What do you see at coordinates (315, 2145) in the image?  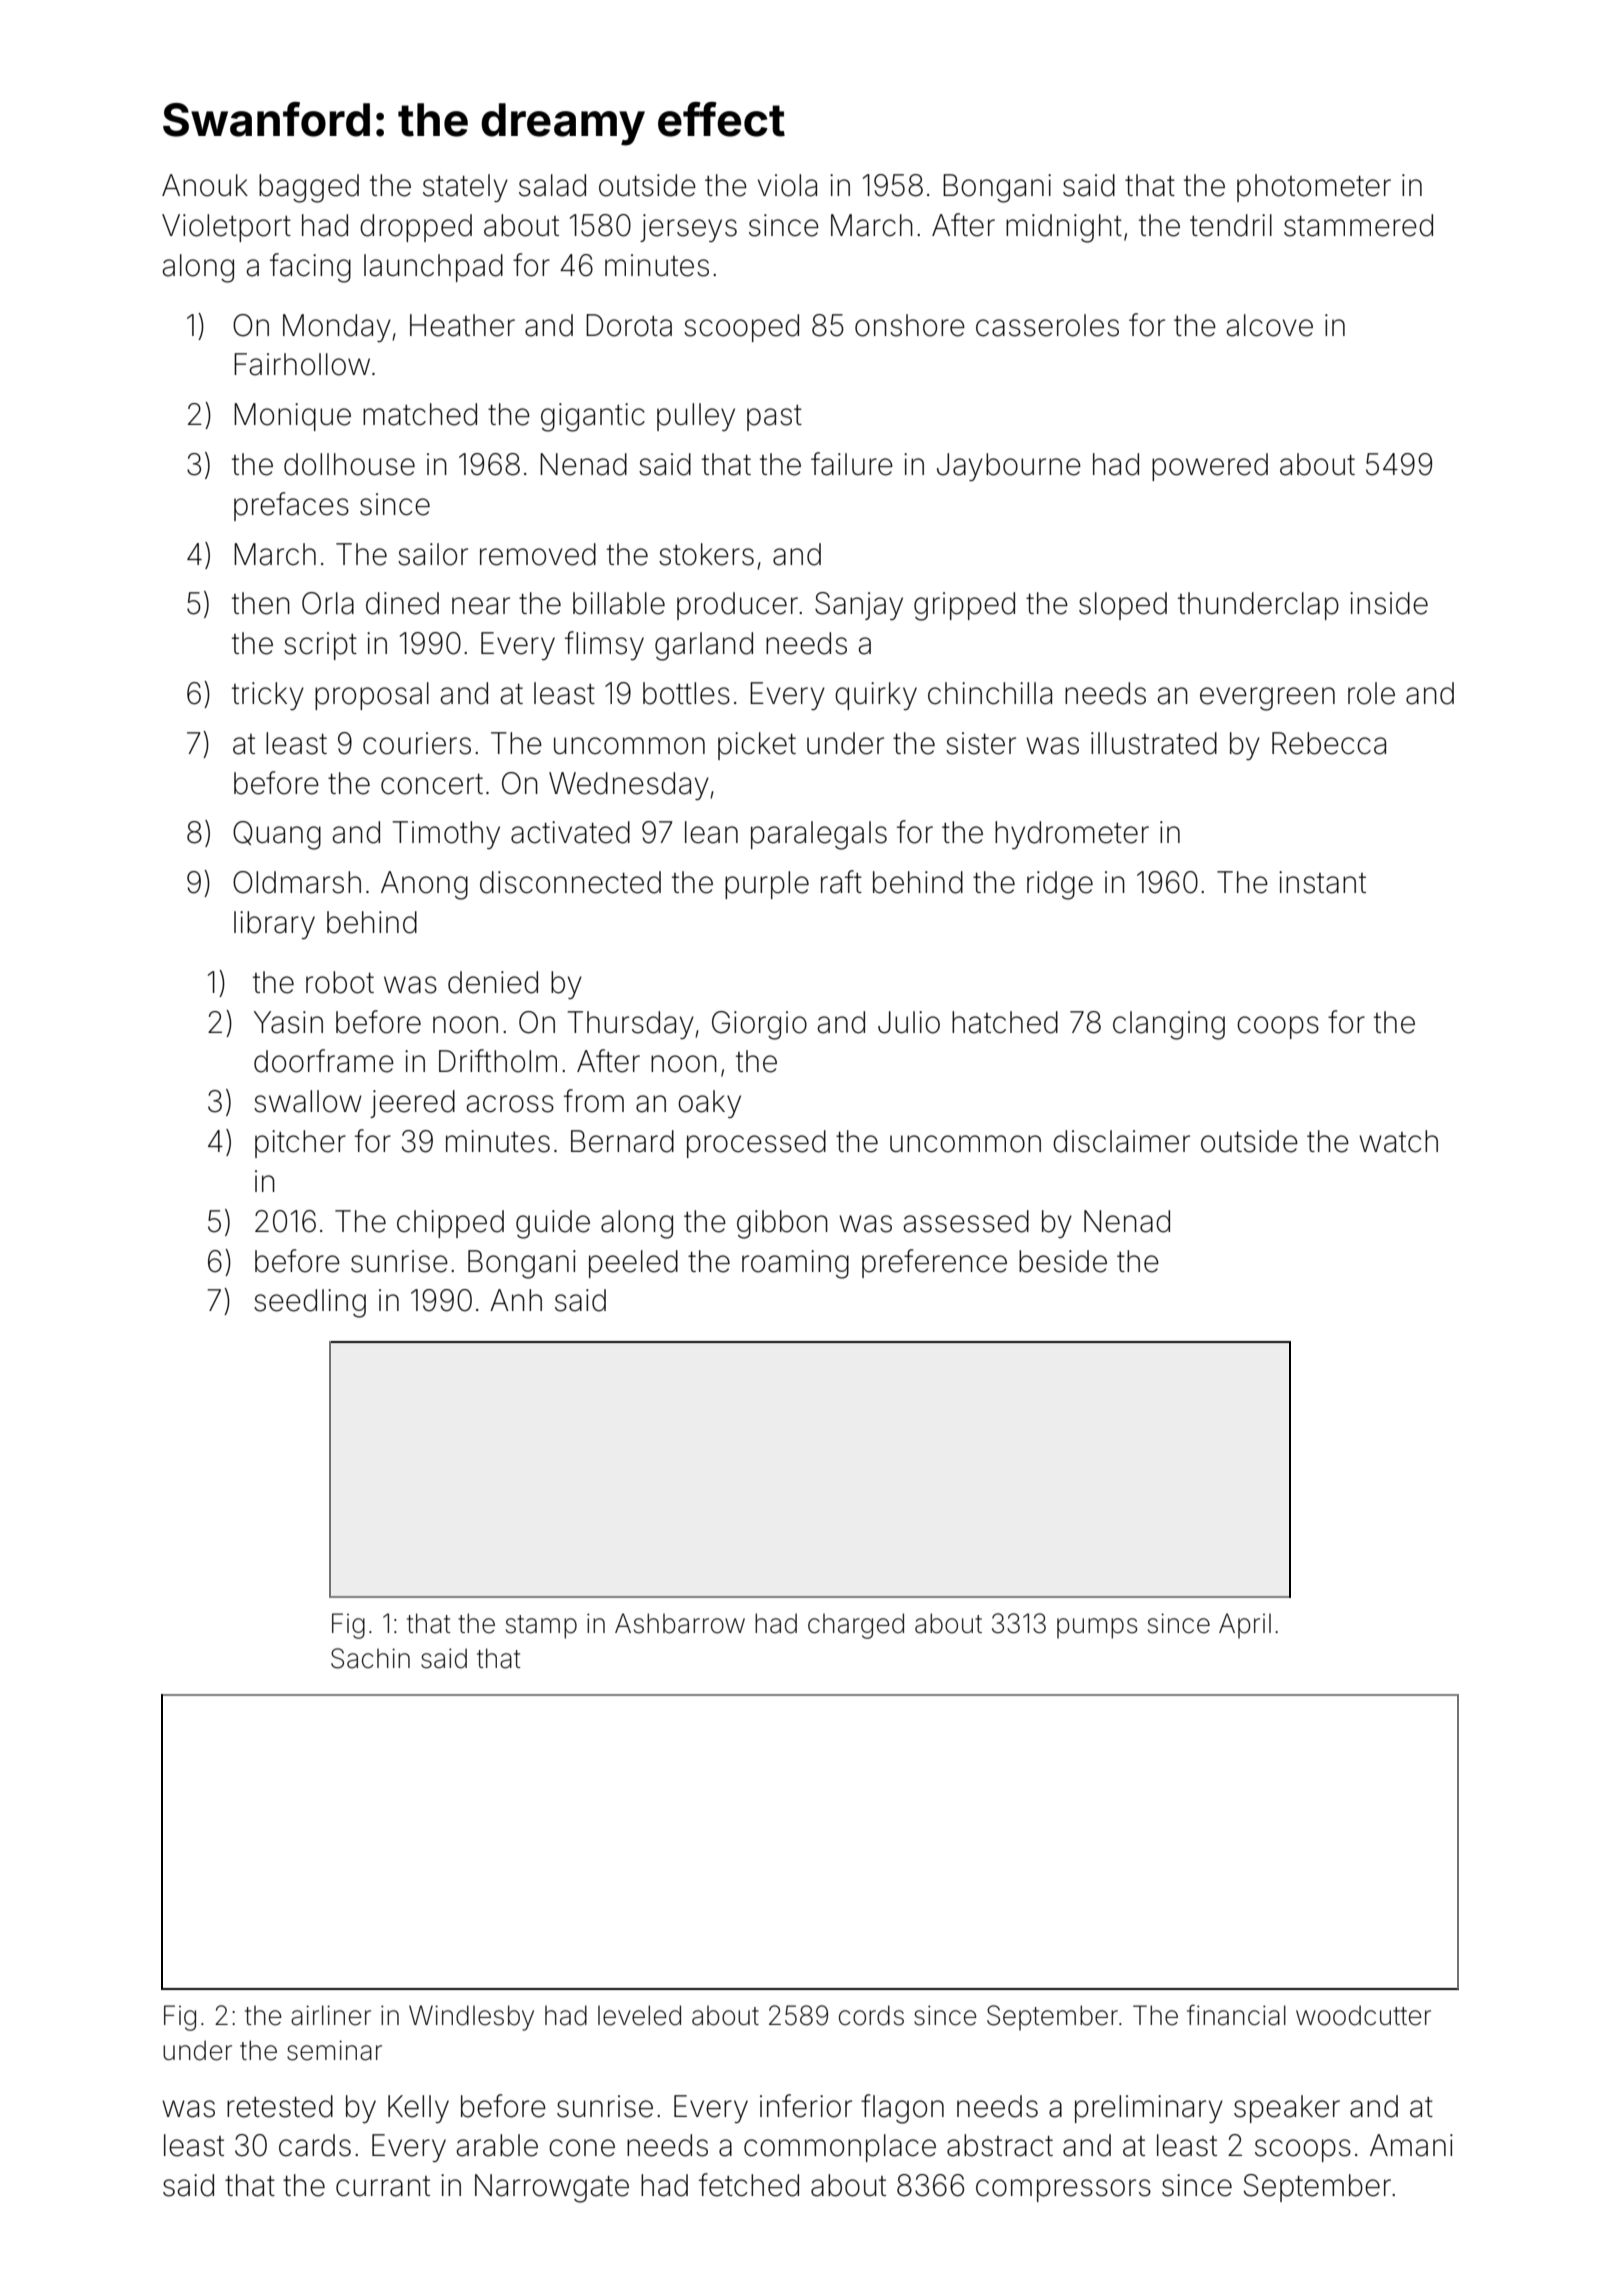 I see `cards` at bounding box center [315, 2145].
